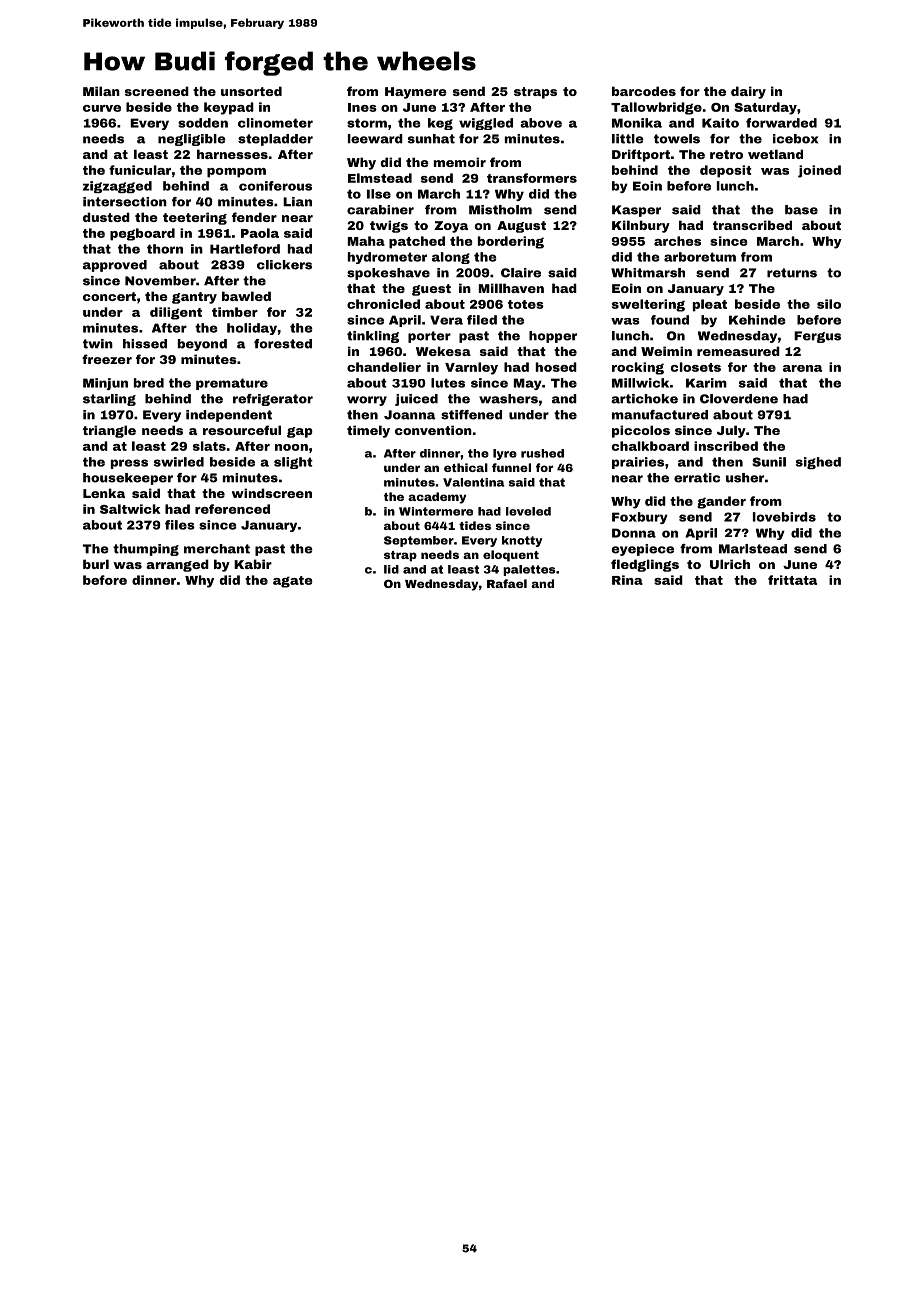 The image size is (924, 1308). Describe the element at coordinates (781, 123) in the screenshot. I see `forwarded` at that location.
